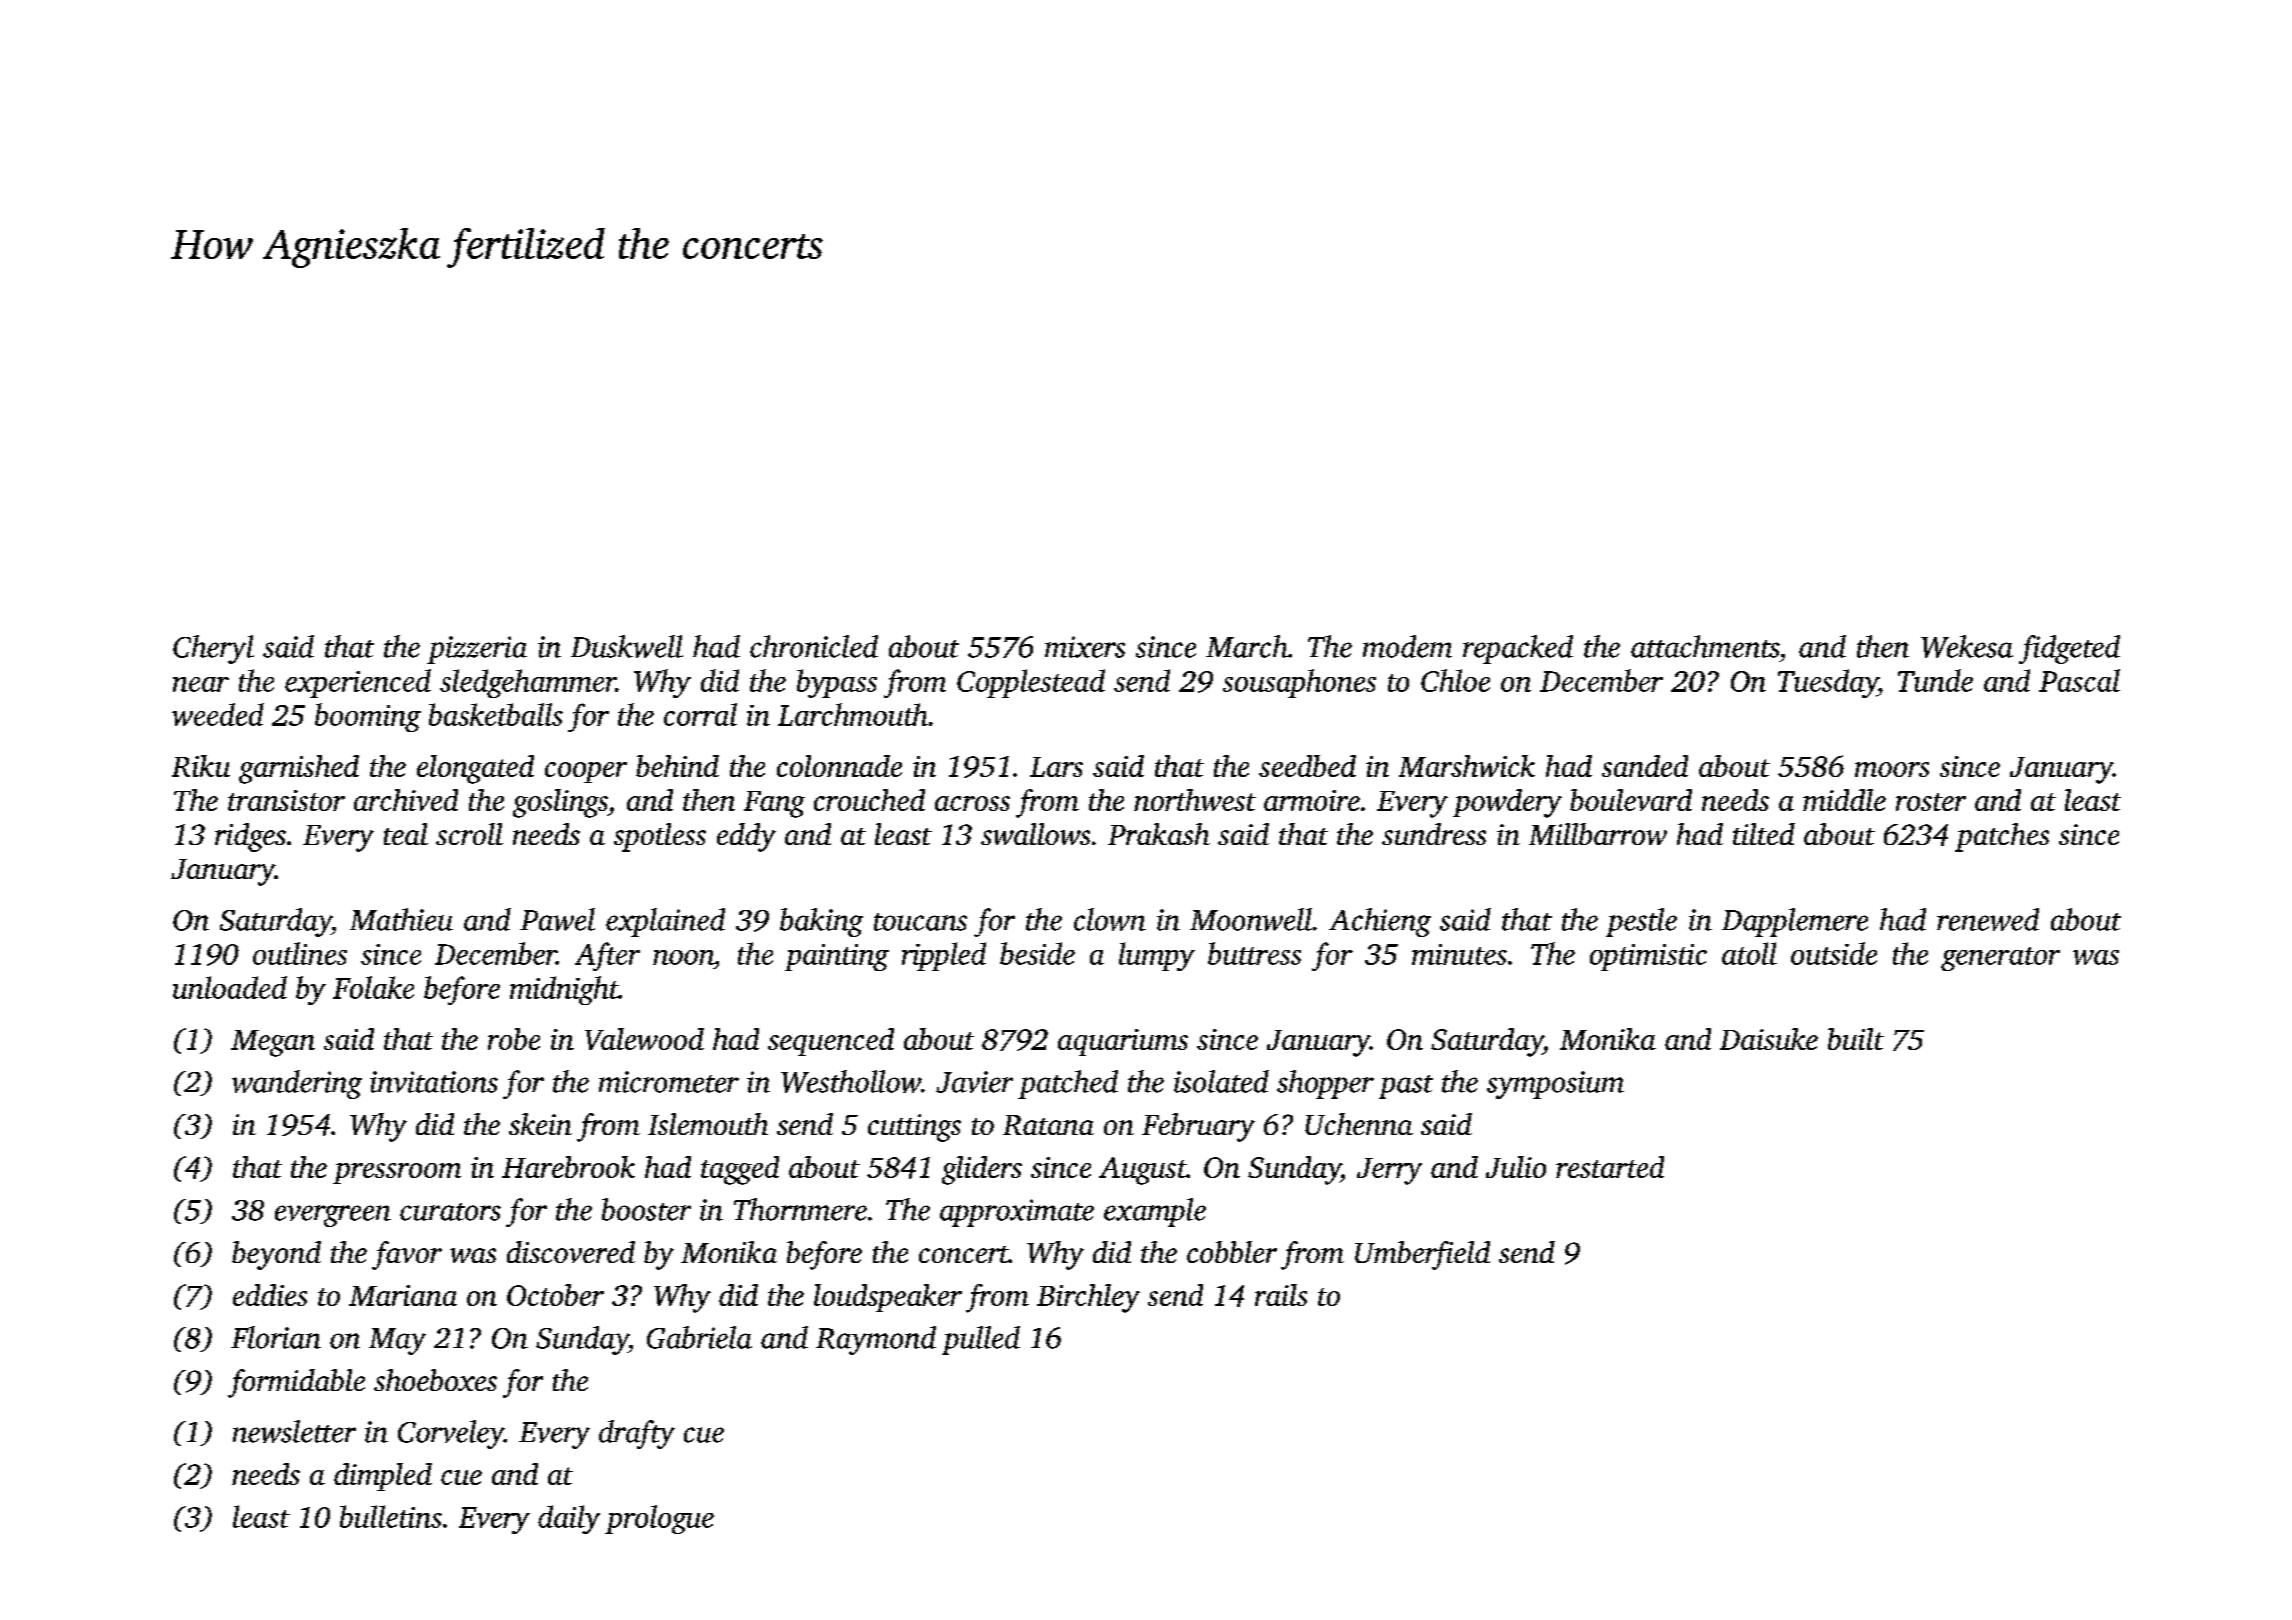 The image size is (2292, 1620). Describe the element at coordinates (659, 1519) in the page. I see `prologue` at that location.
